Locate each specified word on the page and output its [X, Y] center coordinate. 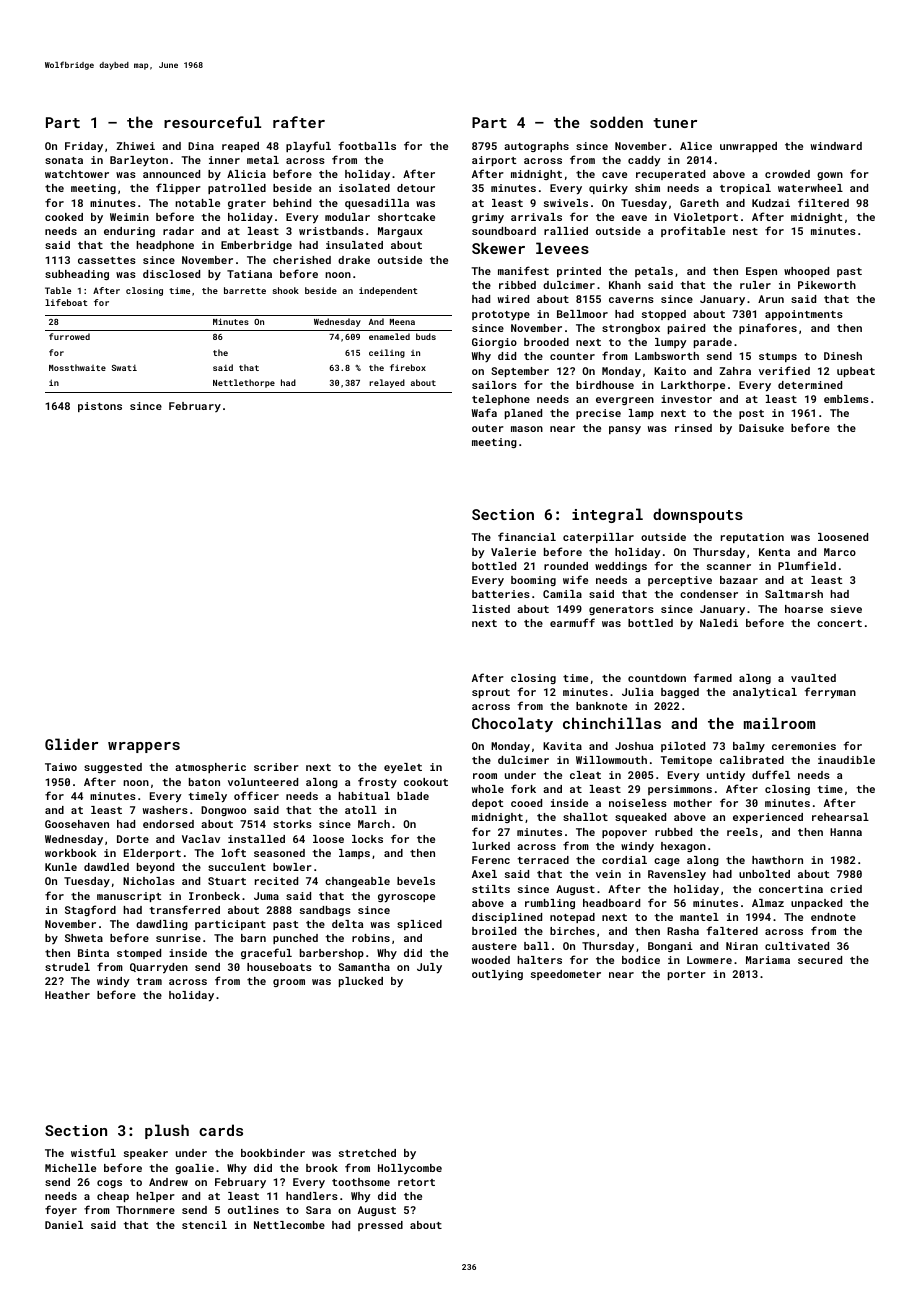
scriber [276, 767]
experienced [768, 818]
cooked [64, 217]
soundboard [504, 231]
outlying [497, 975]
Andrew [168, 1182]
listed [491, 609]
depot [487, 804]
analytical [765, 693]
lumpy [671, 343]
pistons [100, 407]
